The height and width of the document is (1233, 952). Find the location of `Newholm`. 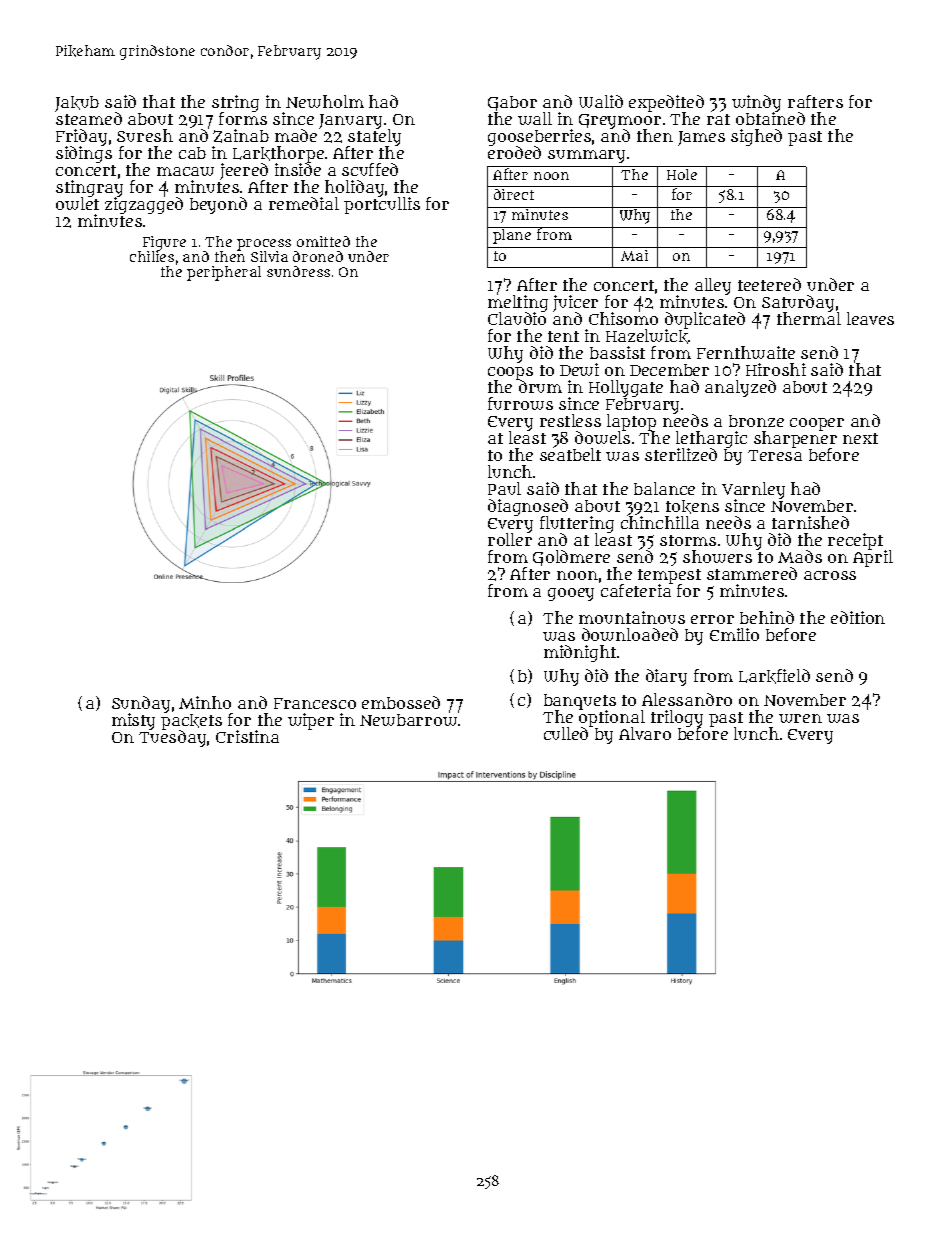

Newholm is located at coordinates (325, 101).
